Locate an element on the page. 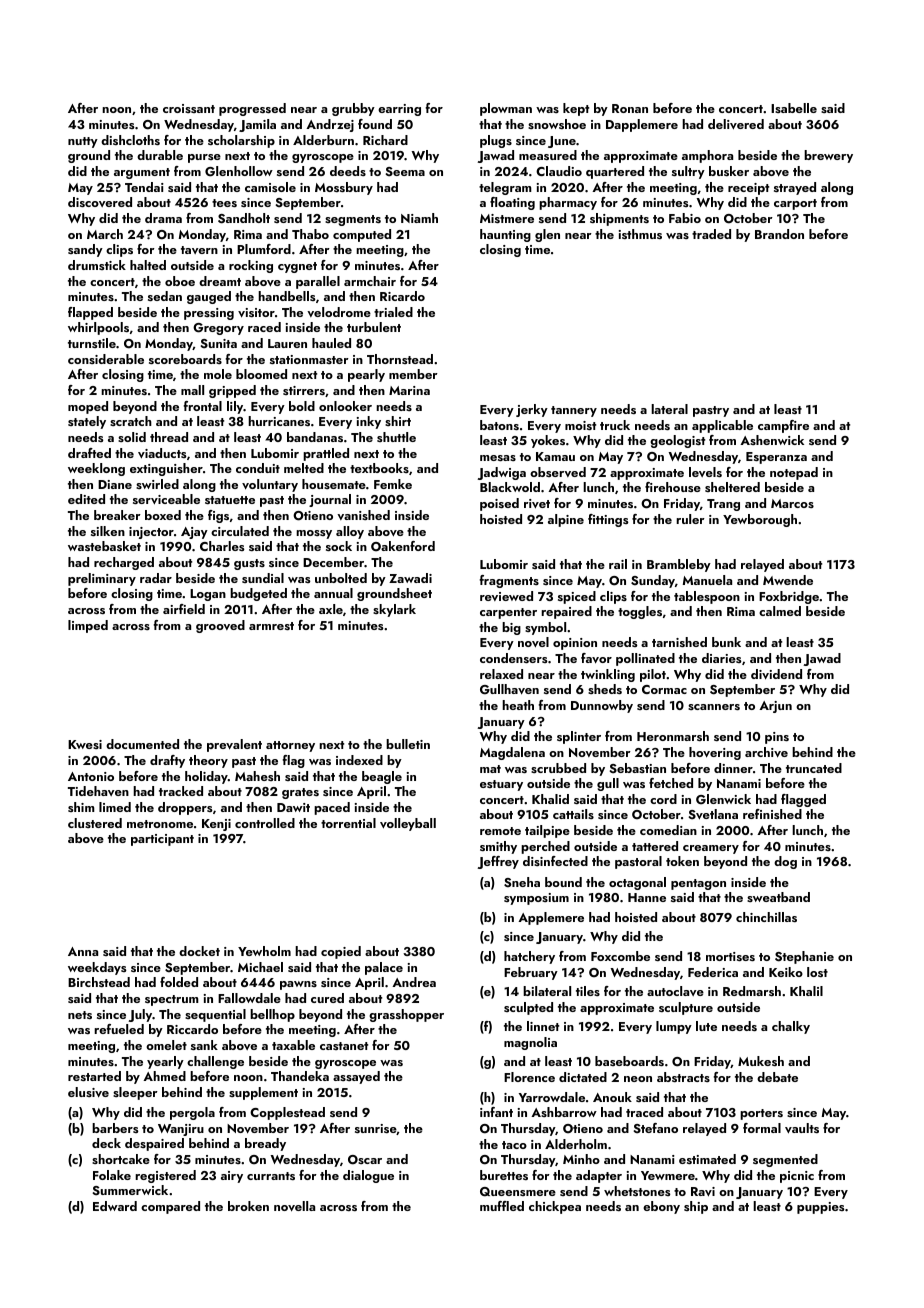  kept is located at coordinates (576, 109).
